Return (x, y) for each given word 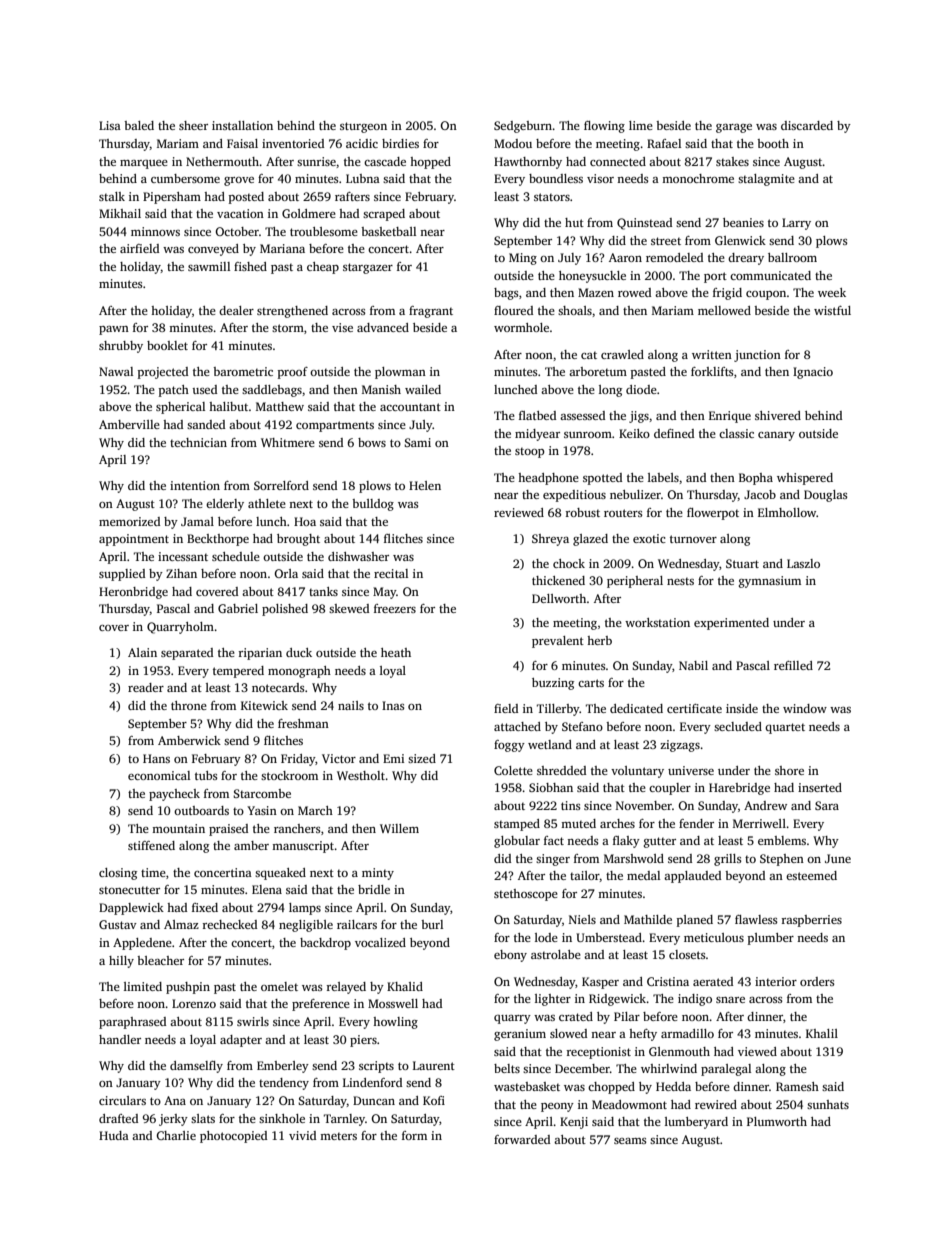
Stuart (742, 563)
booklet (167, 345)
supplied (122, 575)
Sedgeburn (523, 127)
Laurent (434, 1065)
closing (118, 874)
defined (674, 433)
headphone (548, 479)
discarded (807, 125)
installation (242, 125)
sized (422, 758)
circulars (122, 1100)
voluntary (637, 772)
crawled (622, 354)
